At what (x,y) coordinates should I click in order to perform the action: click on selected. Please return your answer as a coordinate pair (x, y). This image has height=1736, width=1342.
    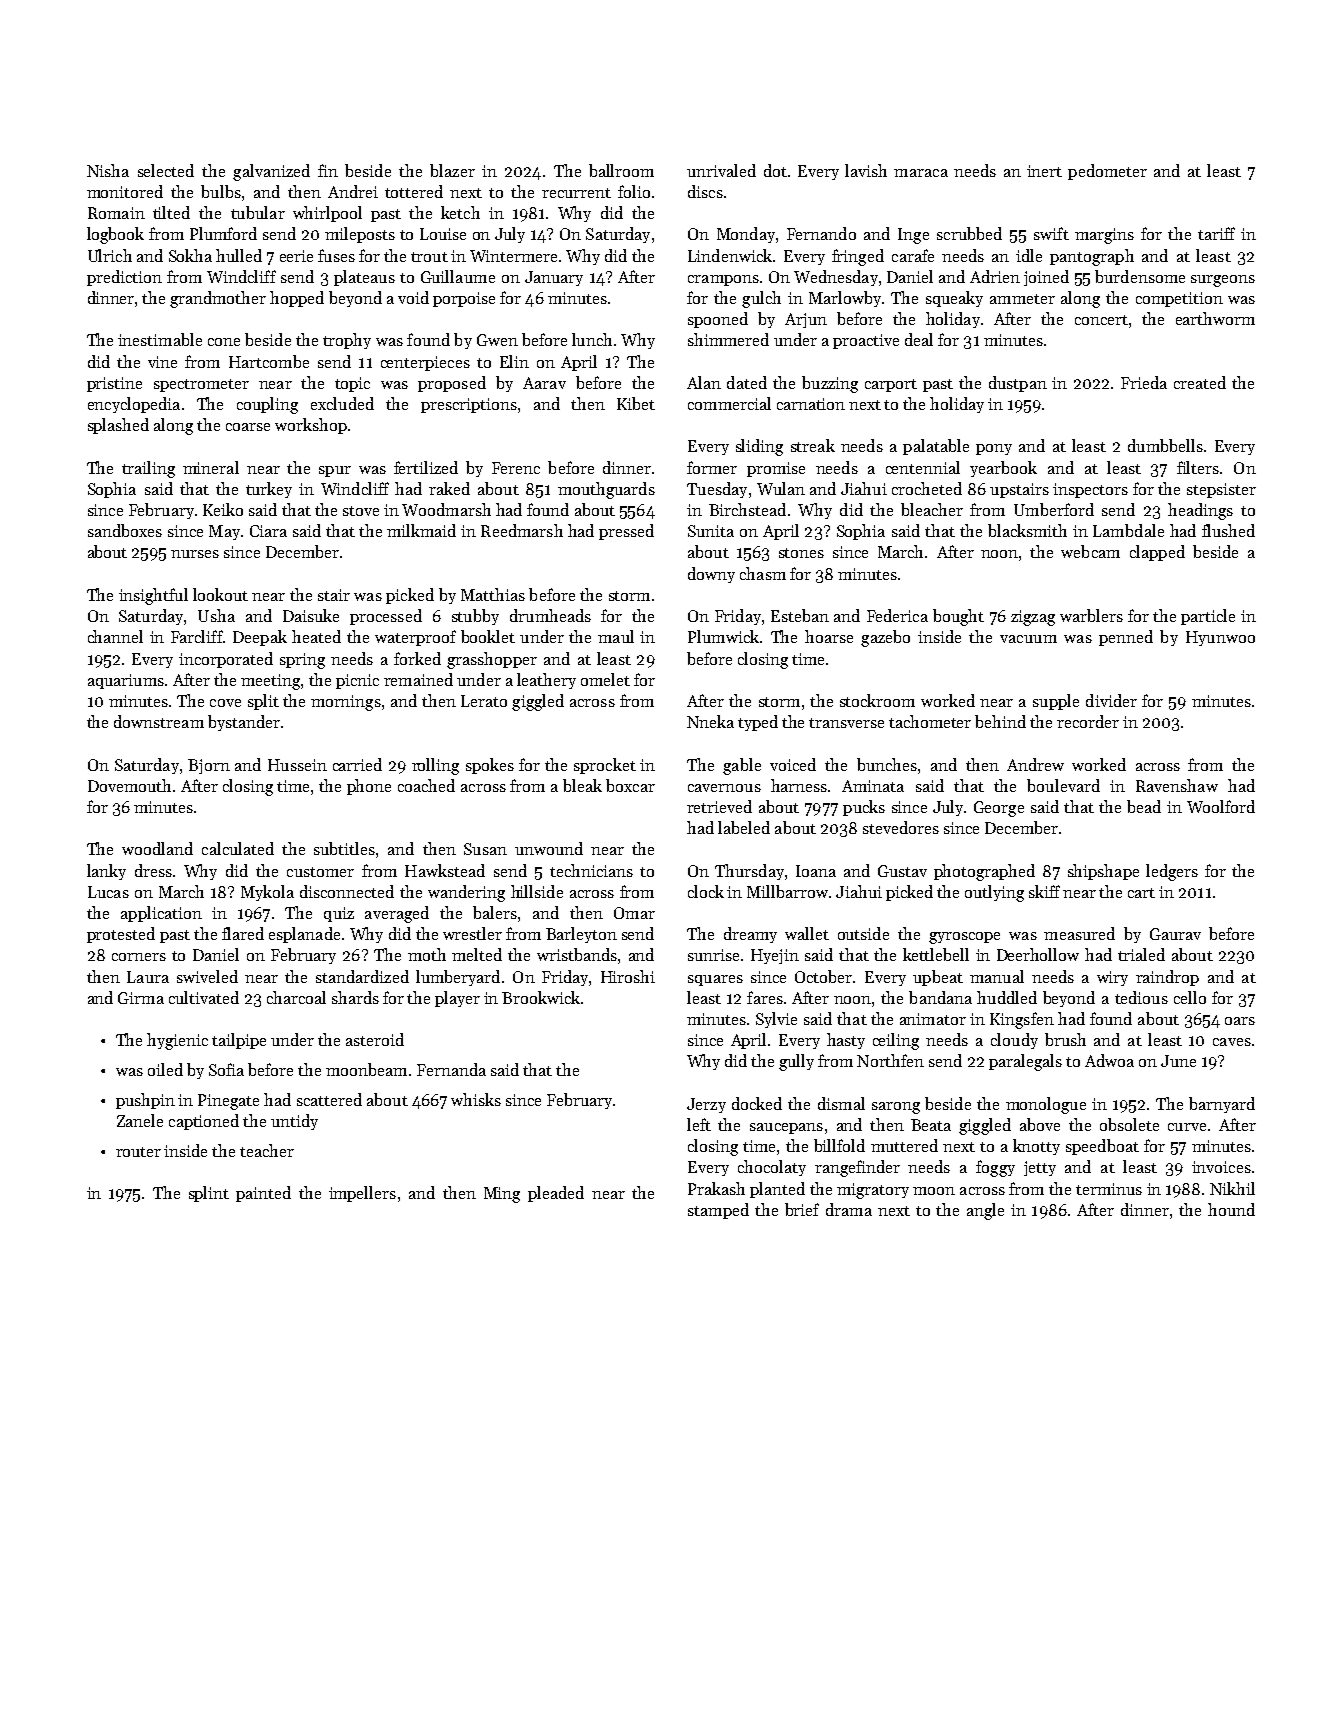
    Looking at the image, I should click on (166, 170).
